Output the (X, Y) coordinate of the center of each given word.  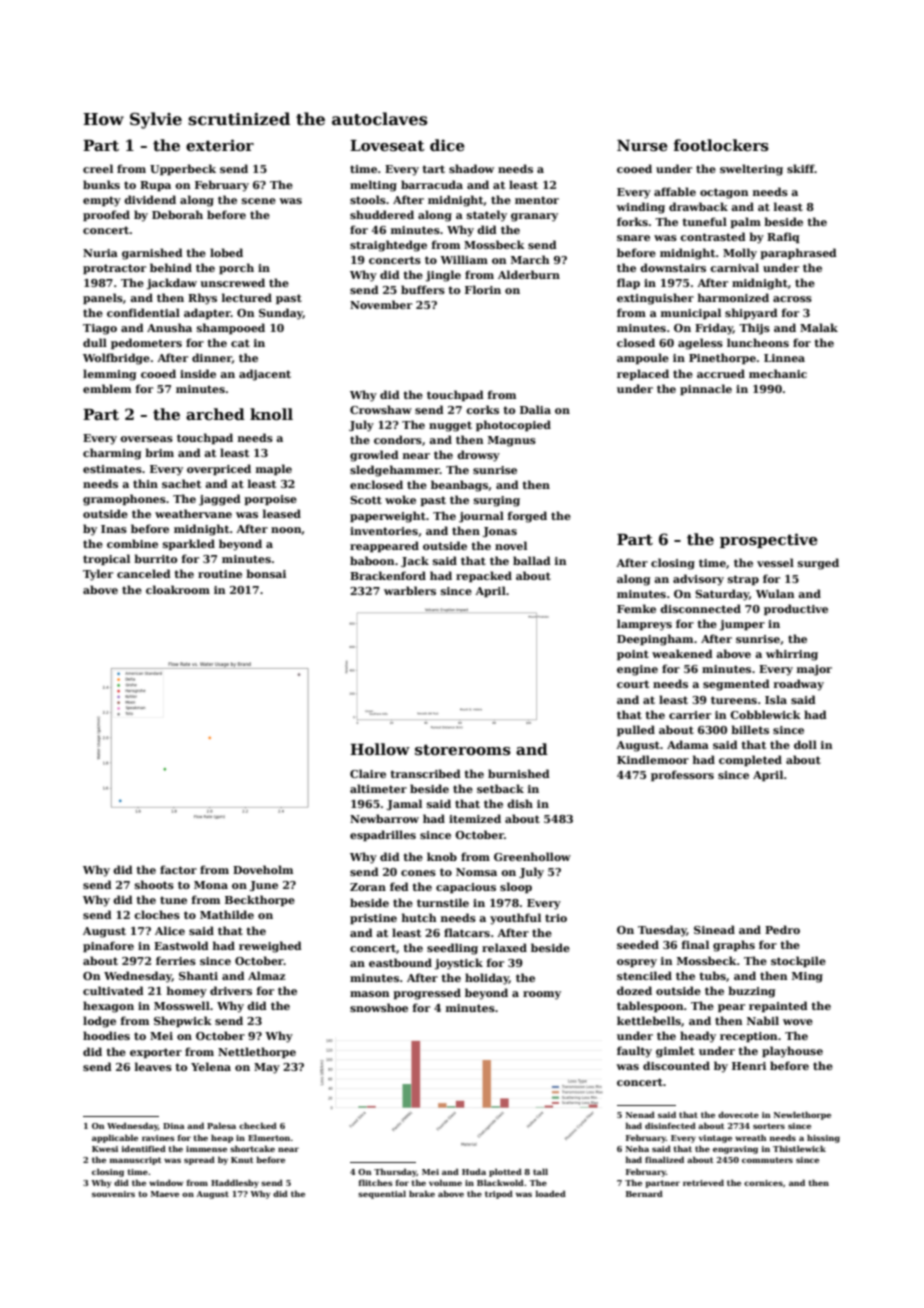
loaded (550, 1193)
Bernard (644, 1193)
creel (98, 168)
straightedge (388, 246)
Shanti (198, 975)
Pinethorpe (722, 358)
